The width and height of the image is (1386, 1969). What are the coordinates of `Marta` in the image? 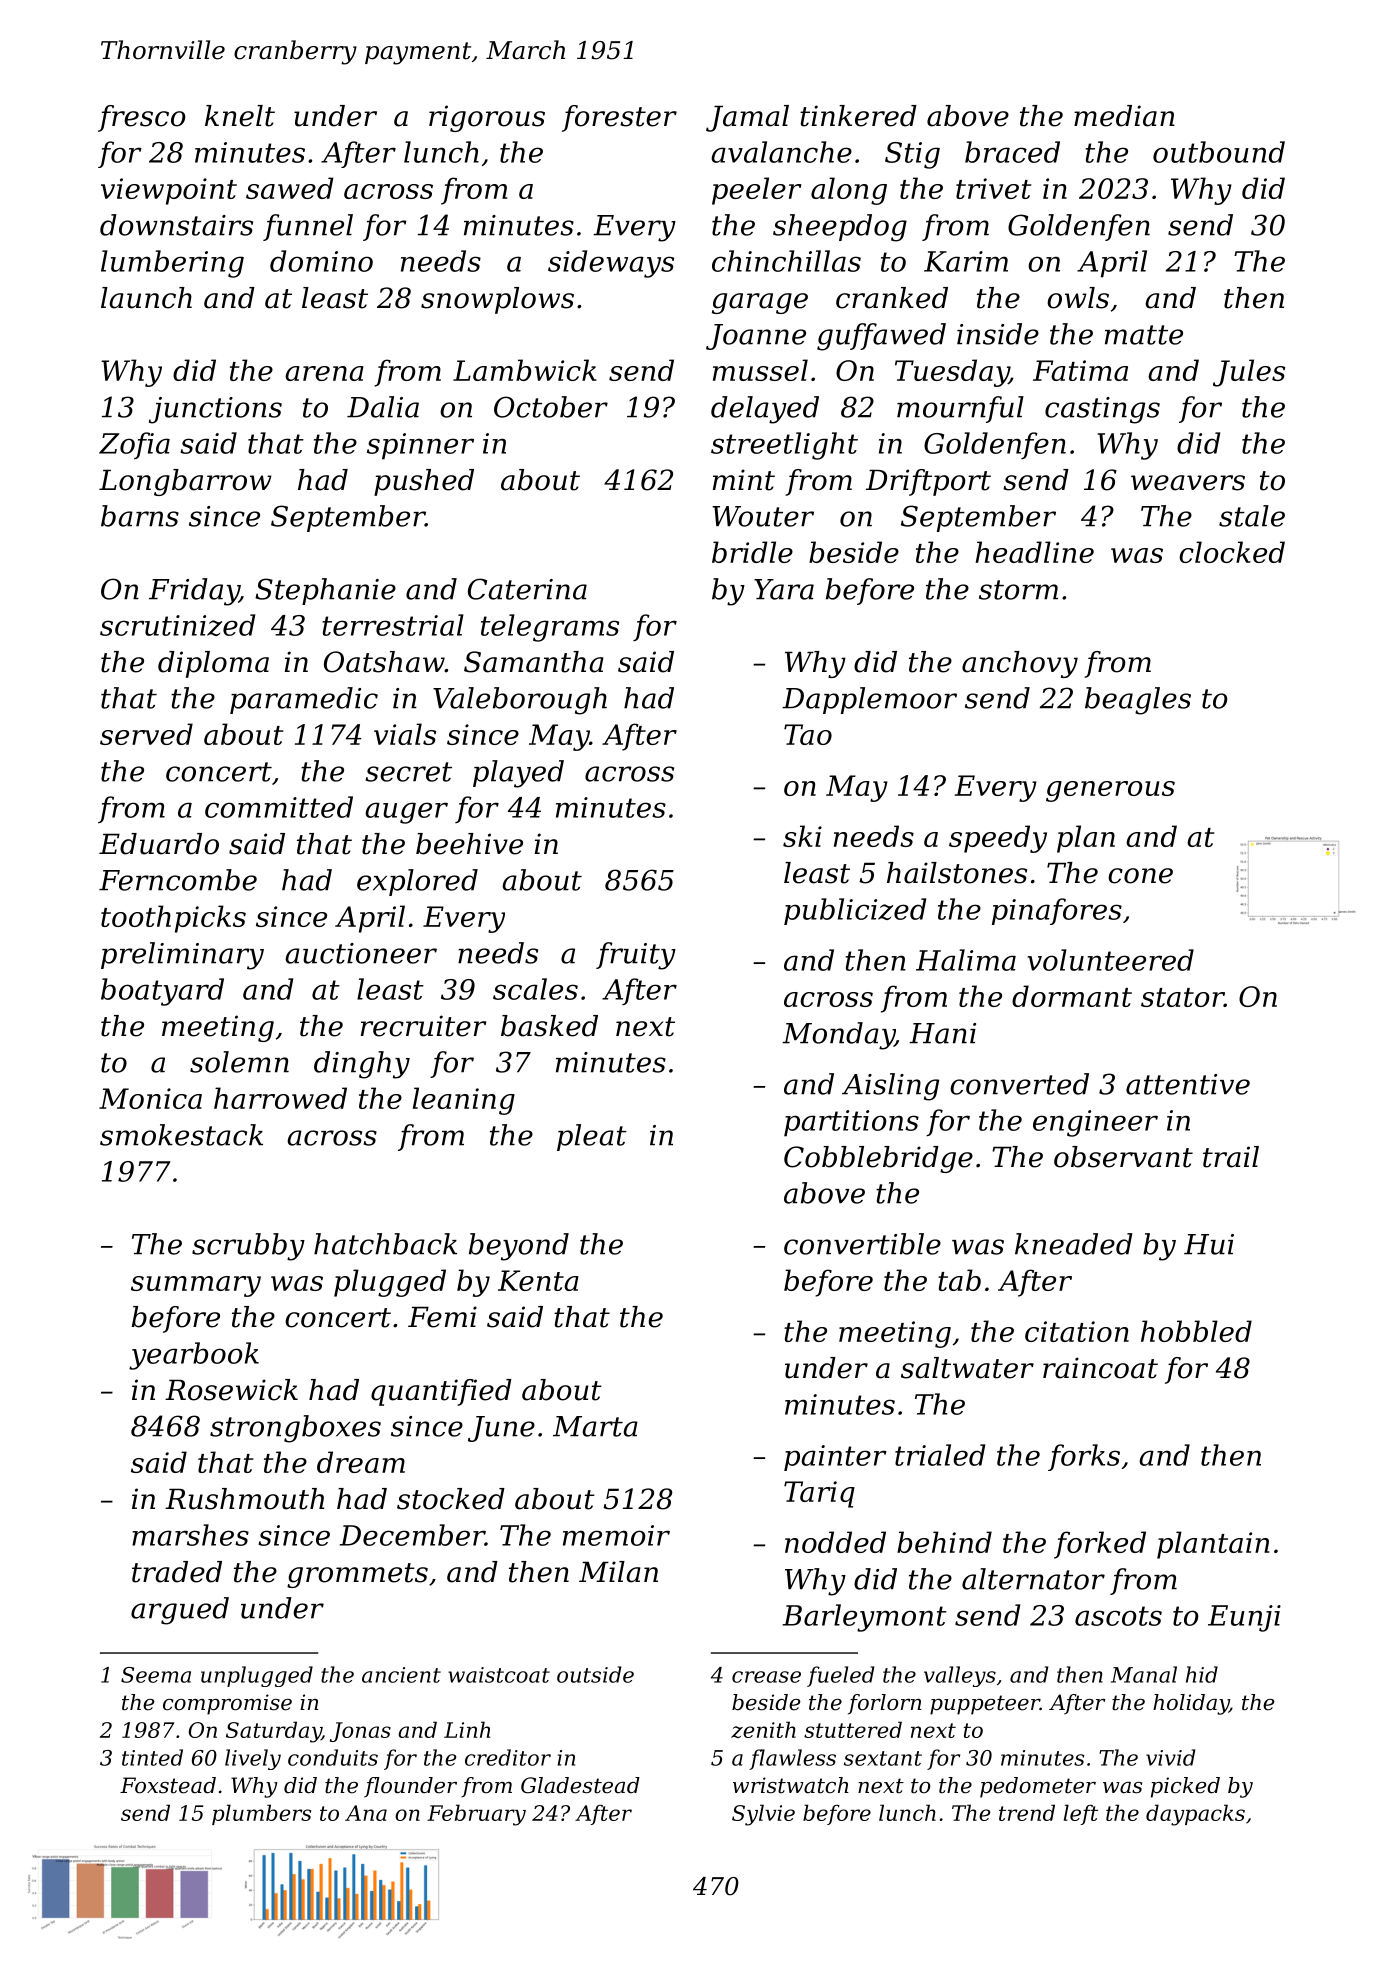 It's located at (595, 1426).
